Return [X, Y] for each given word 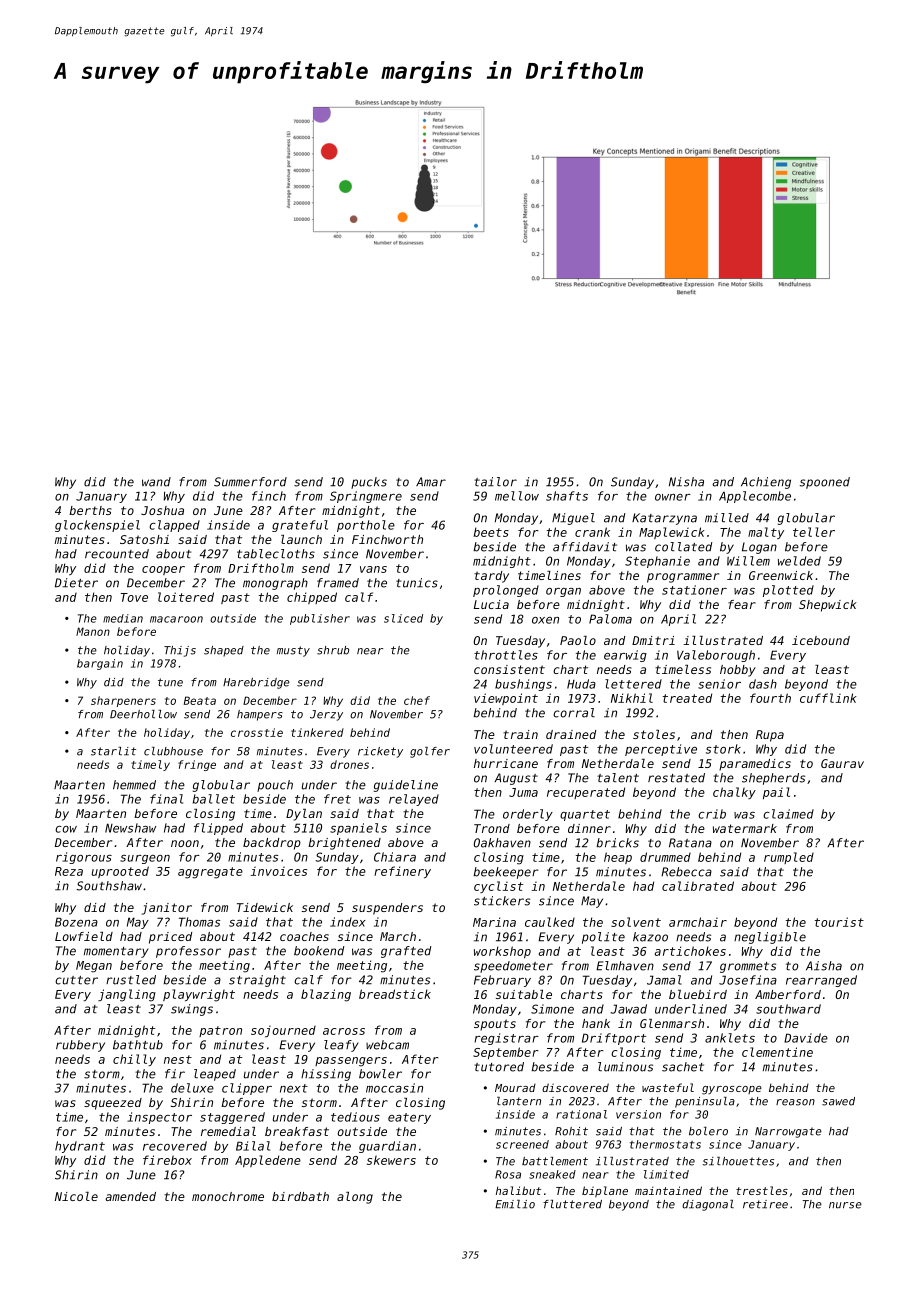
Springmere [366, 497]
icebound [821, 640]
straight [257, 981]
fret [337, 799]
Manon [93, 631]
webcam [387, 1045]
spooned [825, 483]
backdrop [272, 844]
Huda [581, 684]
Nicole [76, 1196]
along [355, 1198]
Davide [806, 1038]
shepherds [773, 779]
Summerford [250, 482]
